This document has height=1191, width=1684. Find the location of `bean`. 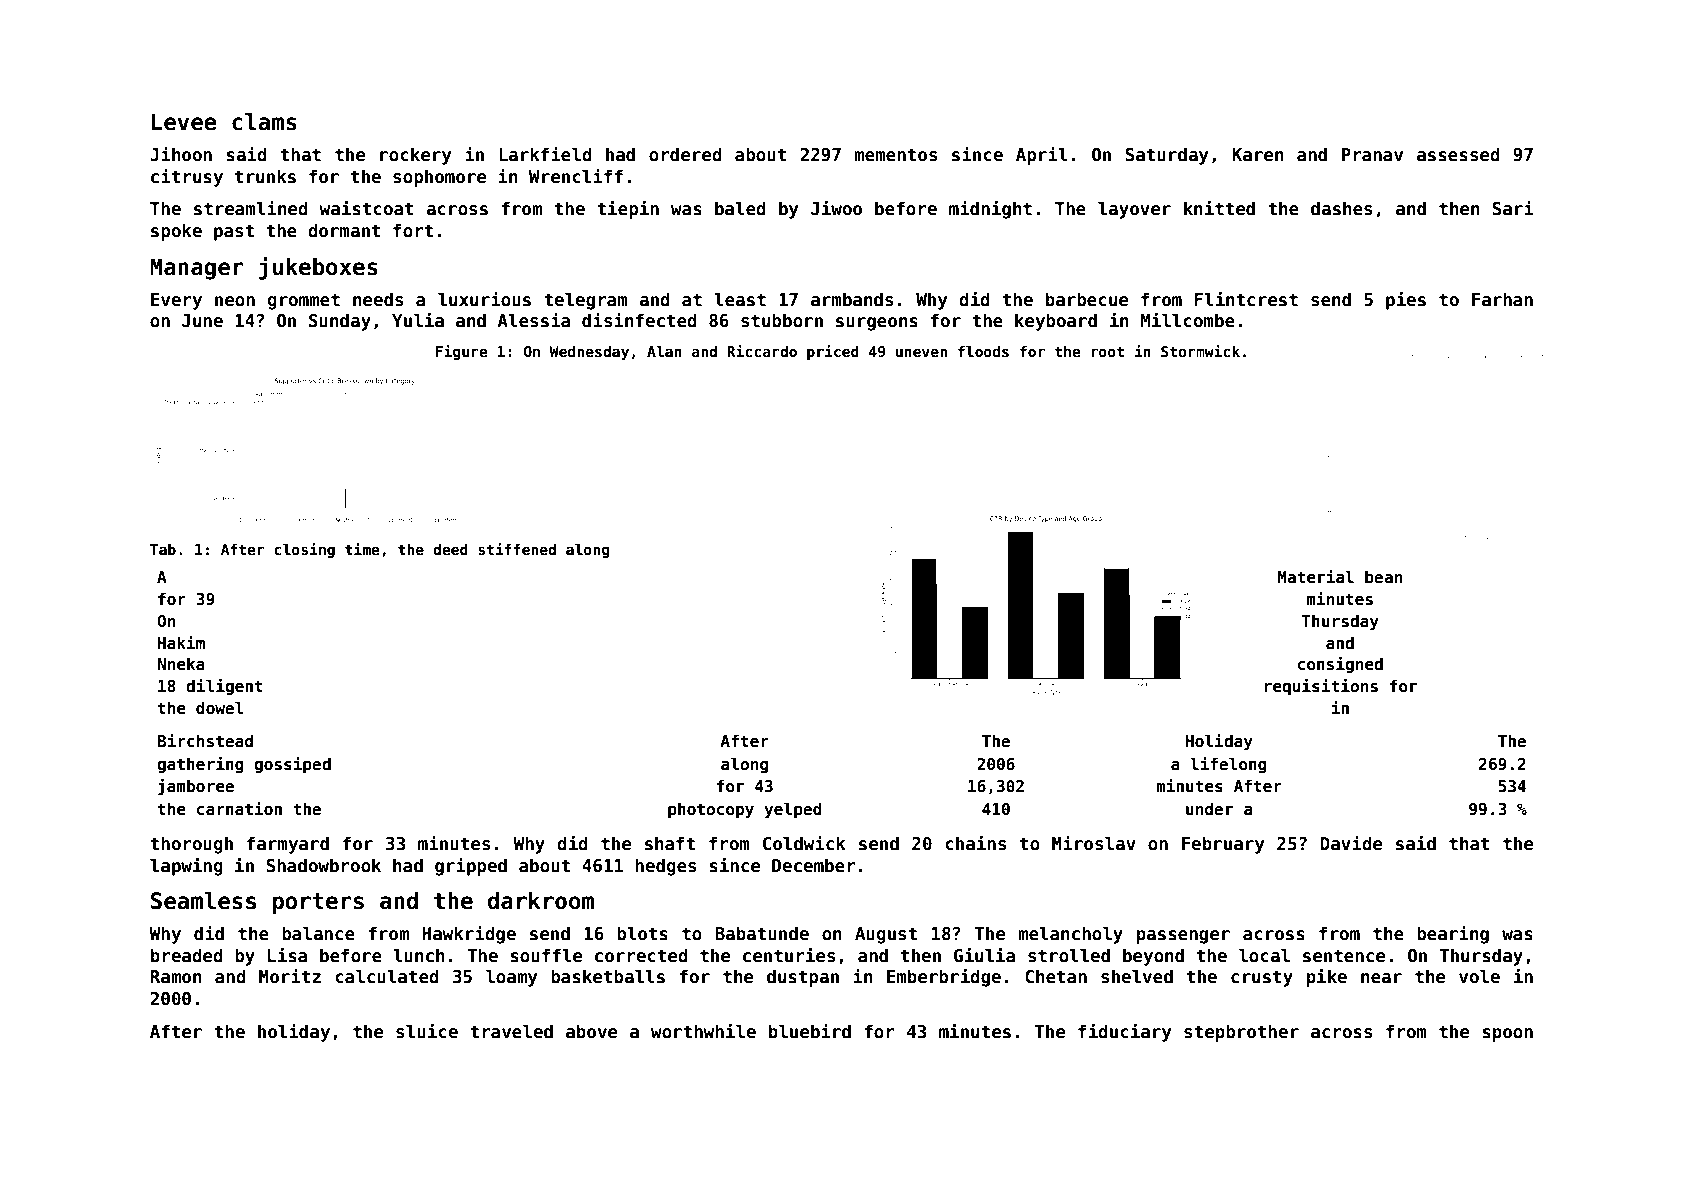

bean is located at coordinates (1383, 577).
